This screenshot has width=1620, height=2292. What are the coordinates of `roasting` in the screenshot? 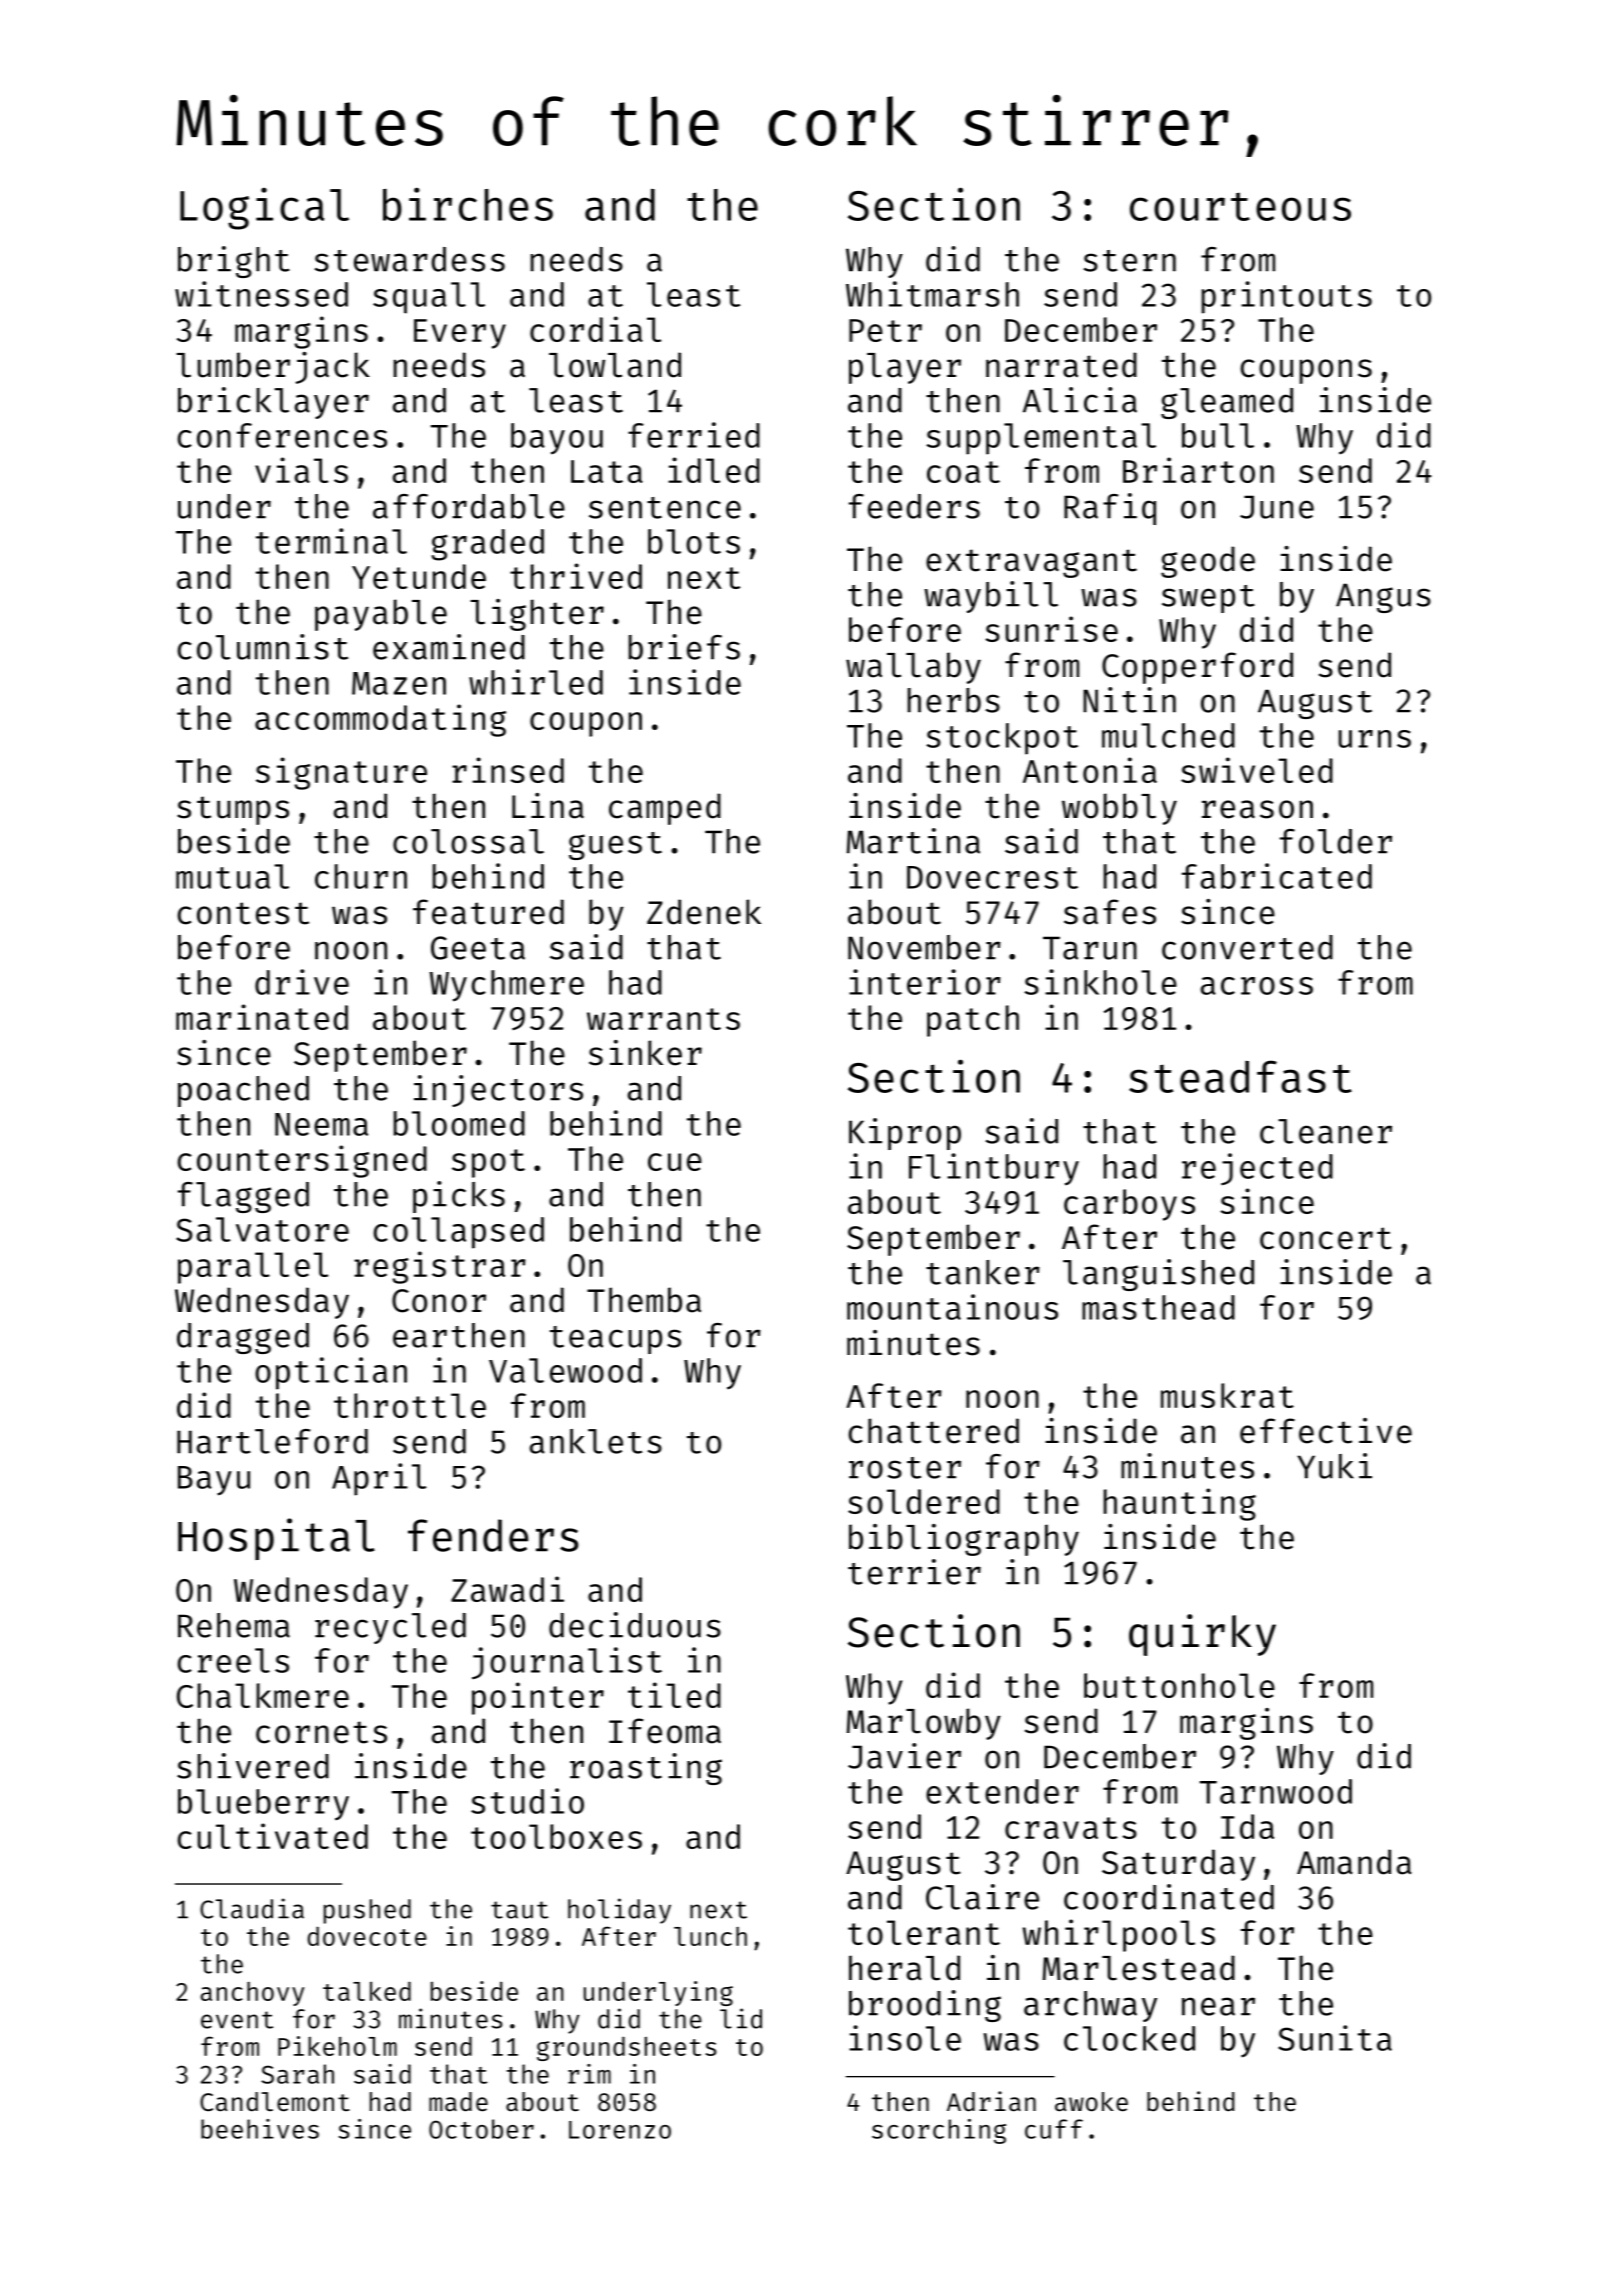 It's located at (646, 1769).
